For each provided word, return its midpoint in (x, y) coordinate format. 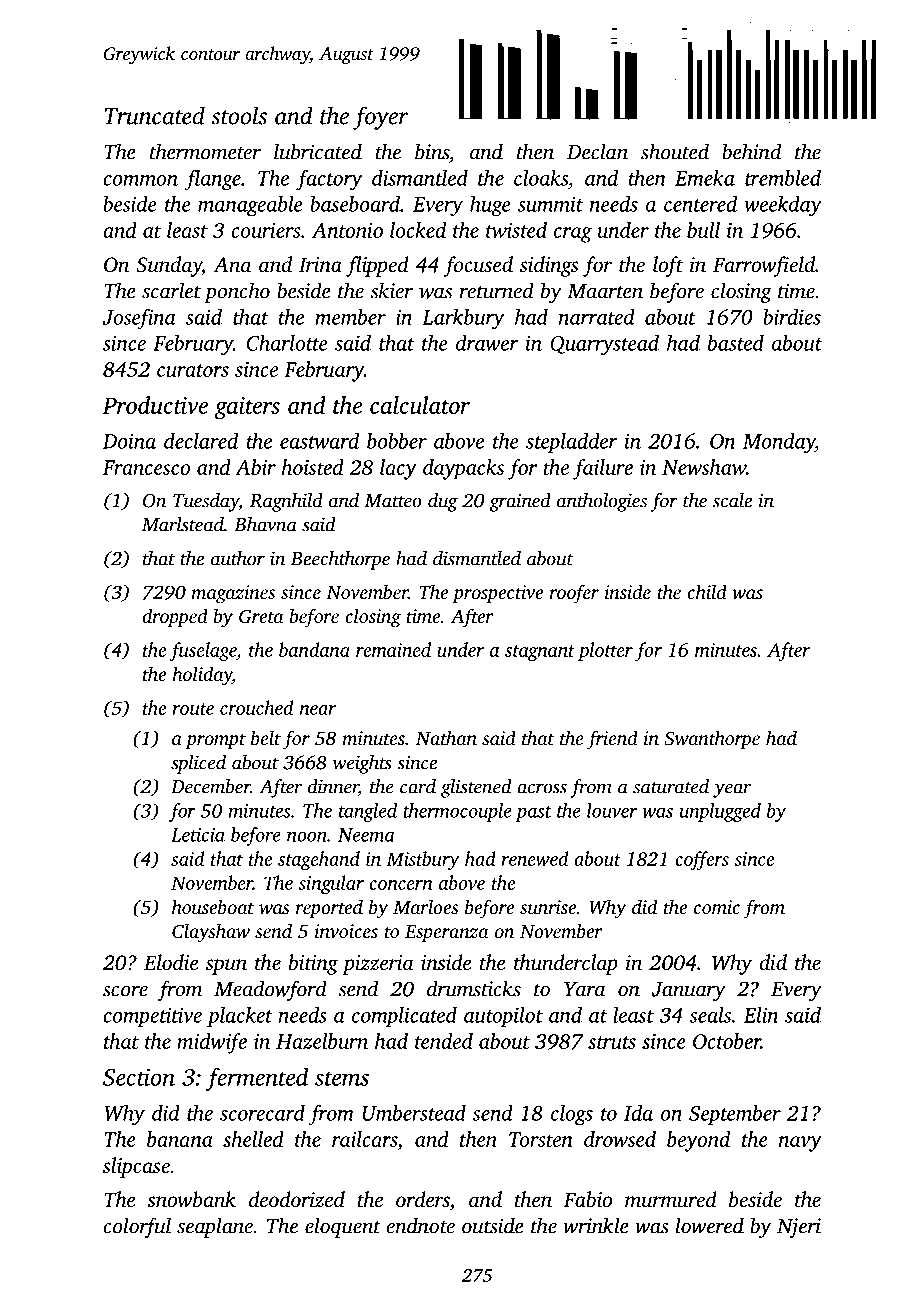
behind (751, 151)
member (350, 317)
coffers (702, 860)
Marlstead (183, 524)
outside (493, 1225)
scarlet (171, 290)
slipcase (136, 1167)
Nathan (446, 737)
